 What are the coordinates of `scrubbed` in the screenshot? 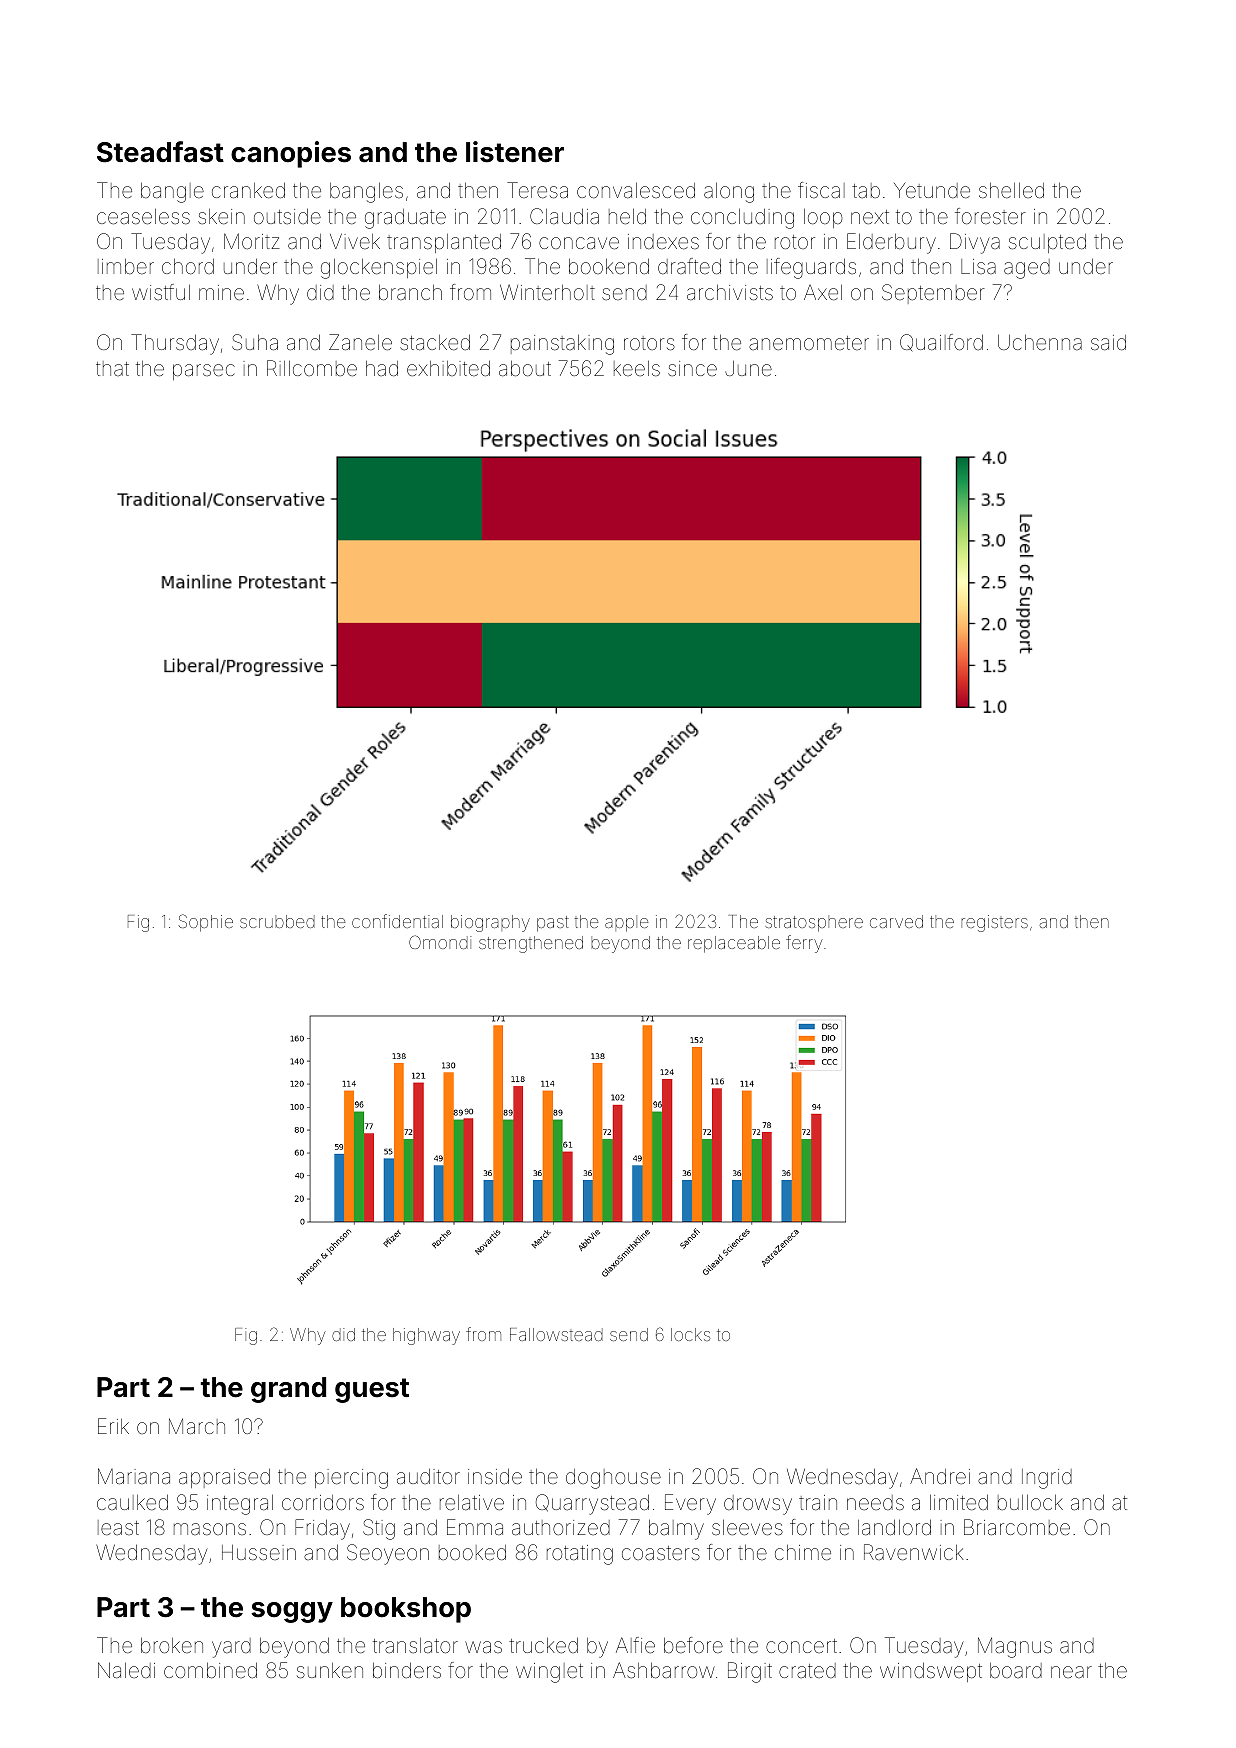 It's located at (277, 921).
